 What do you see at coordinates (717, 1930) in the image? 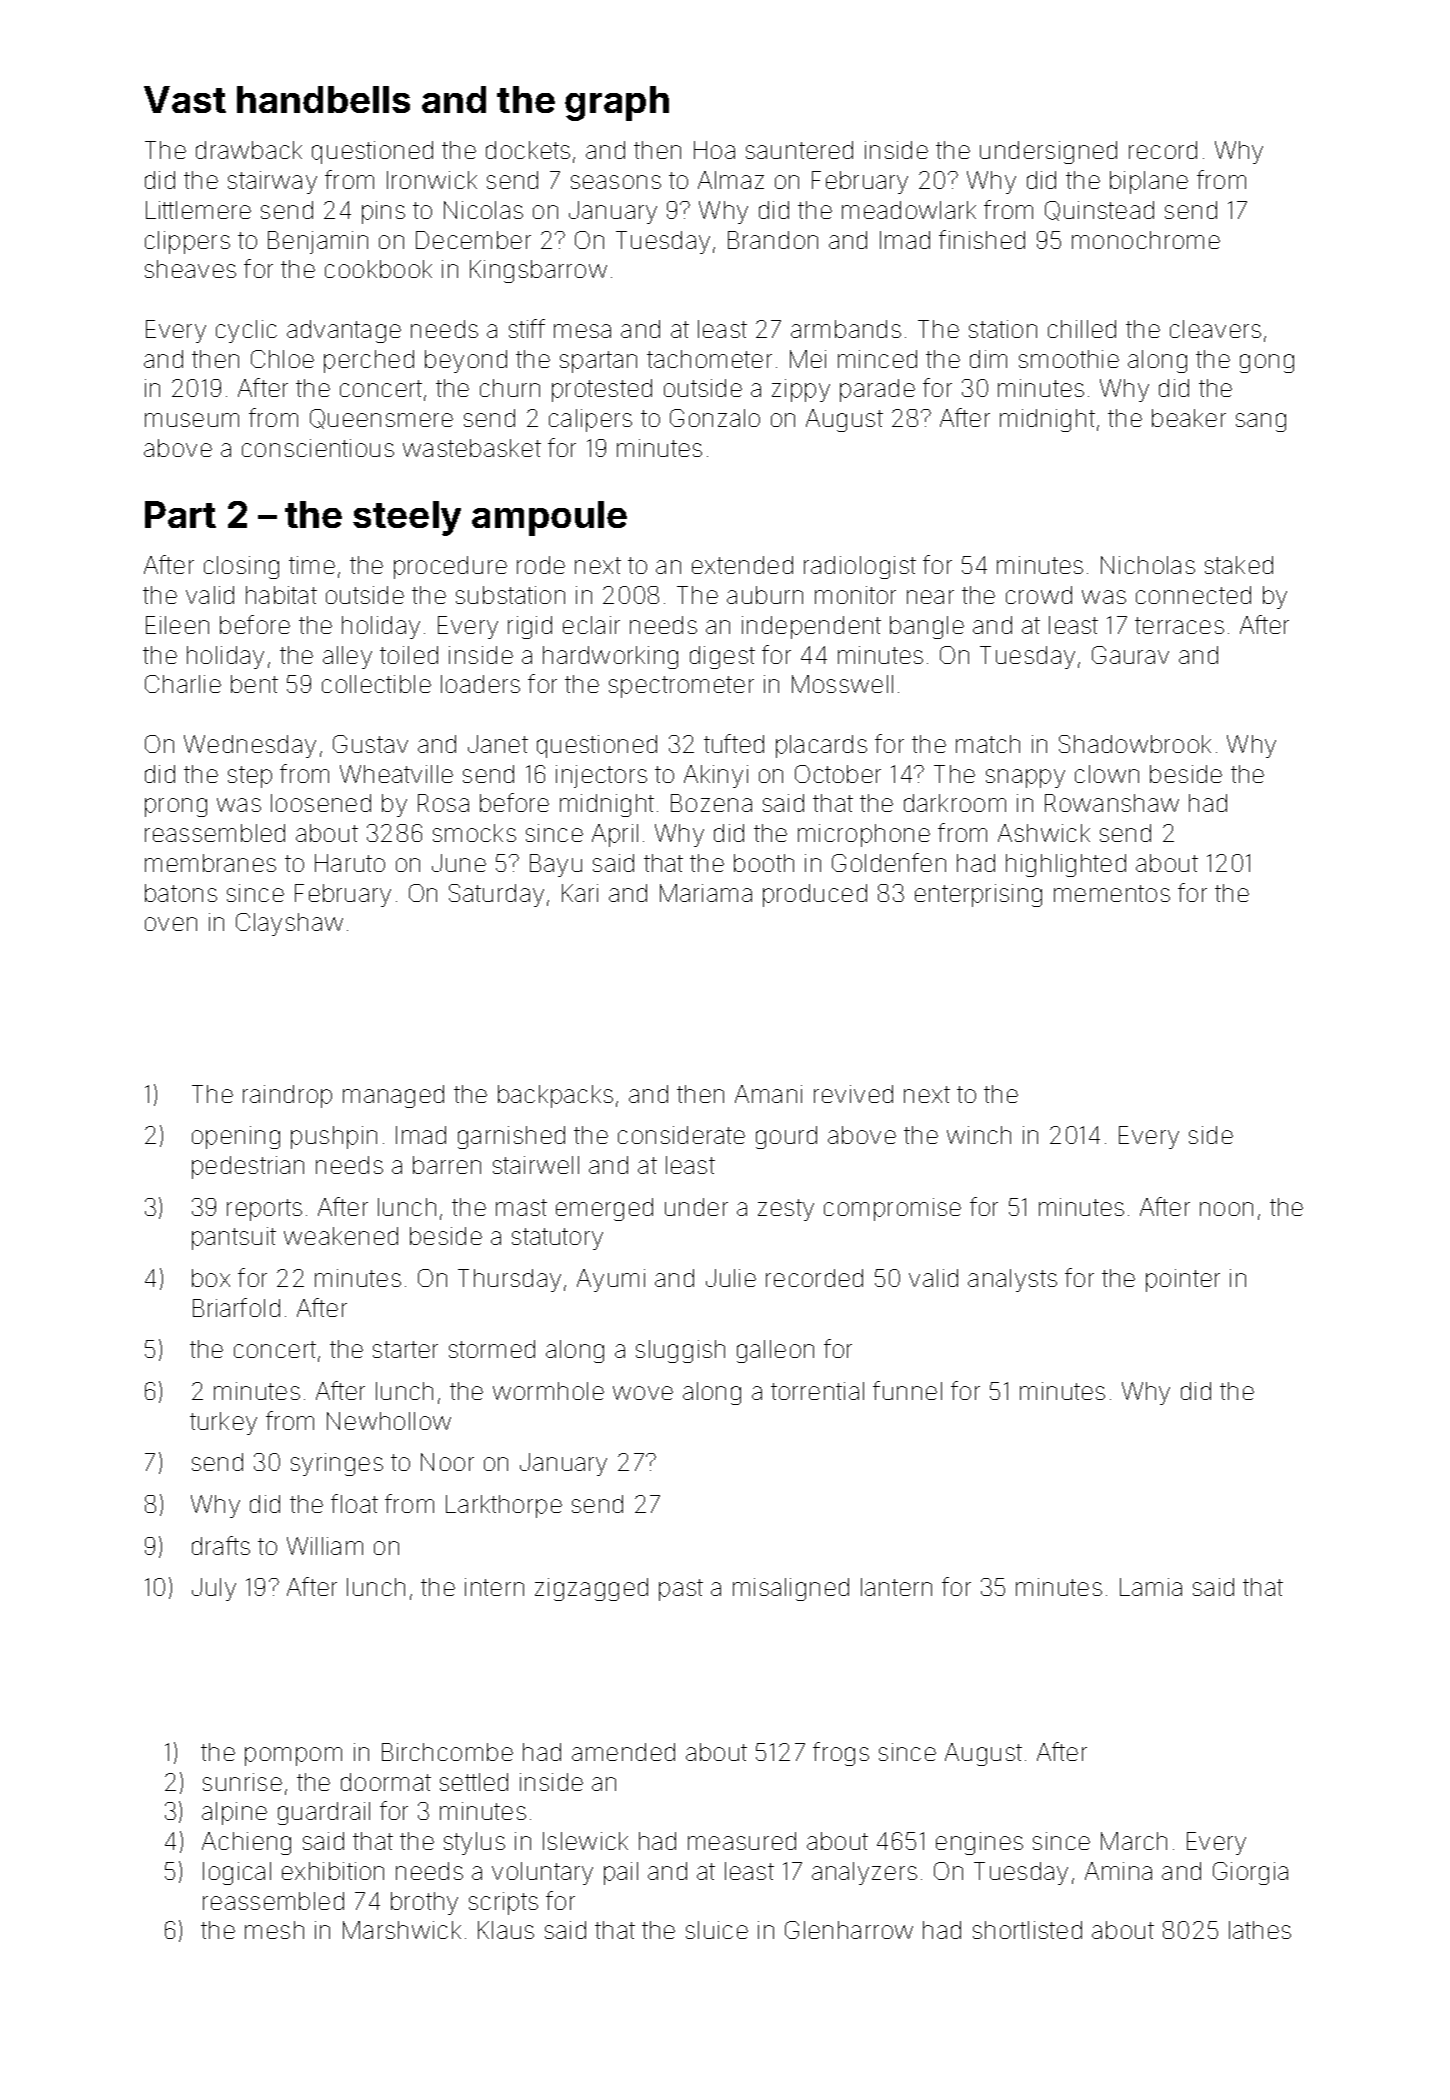
I see `sluice` at bounding box center [717, 1930].
